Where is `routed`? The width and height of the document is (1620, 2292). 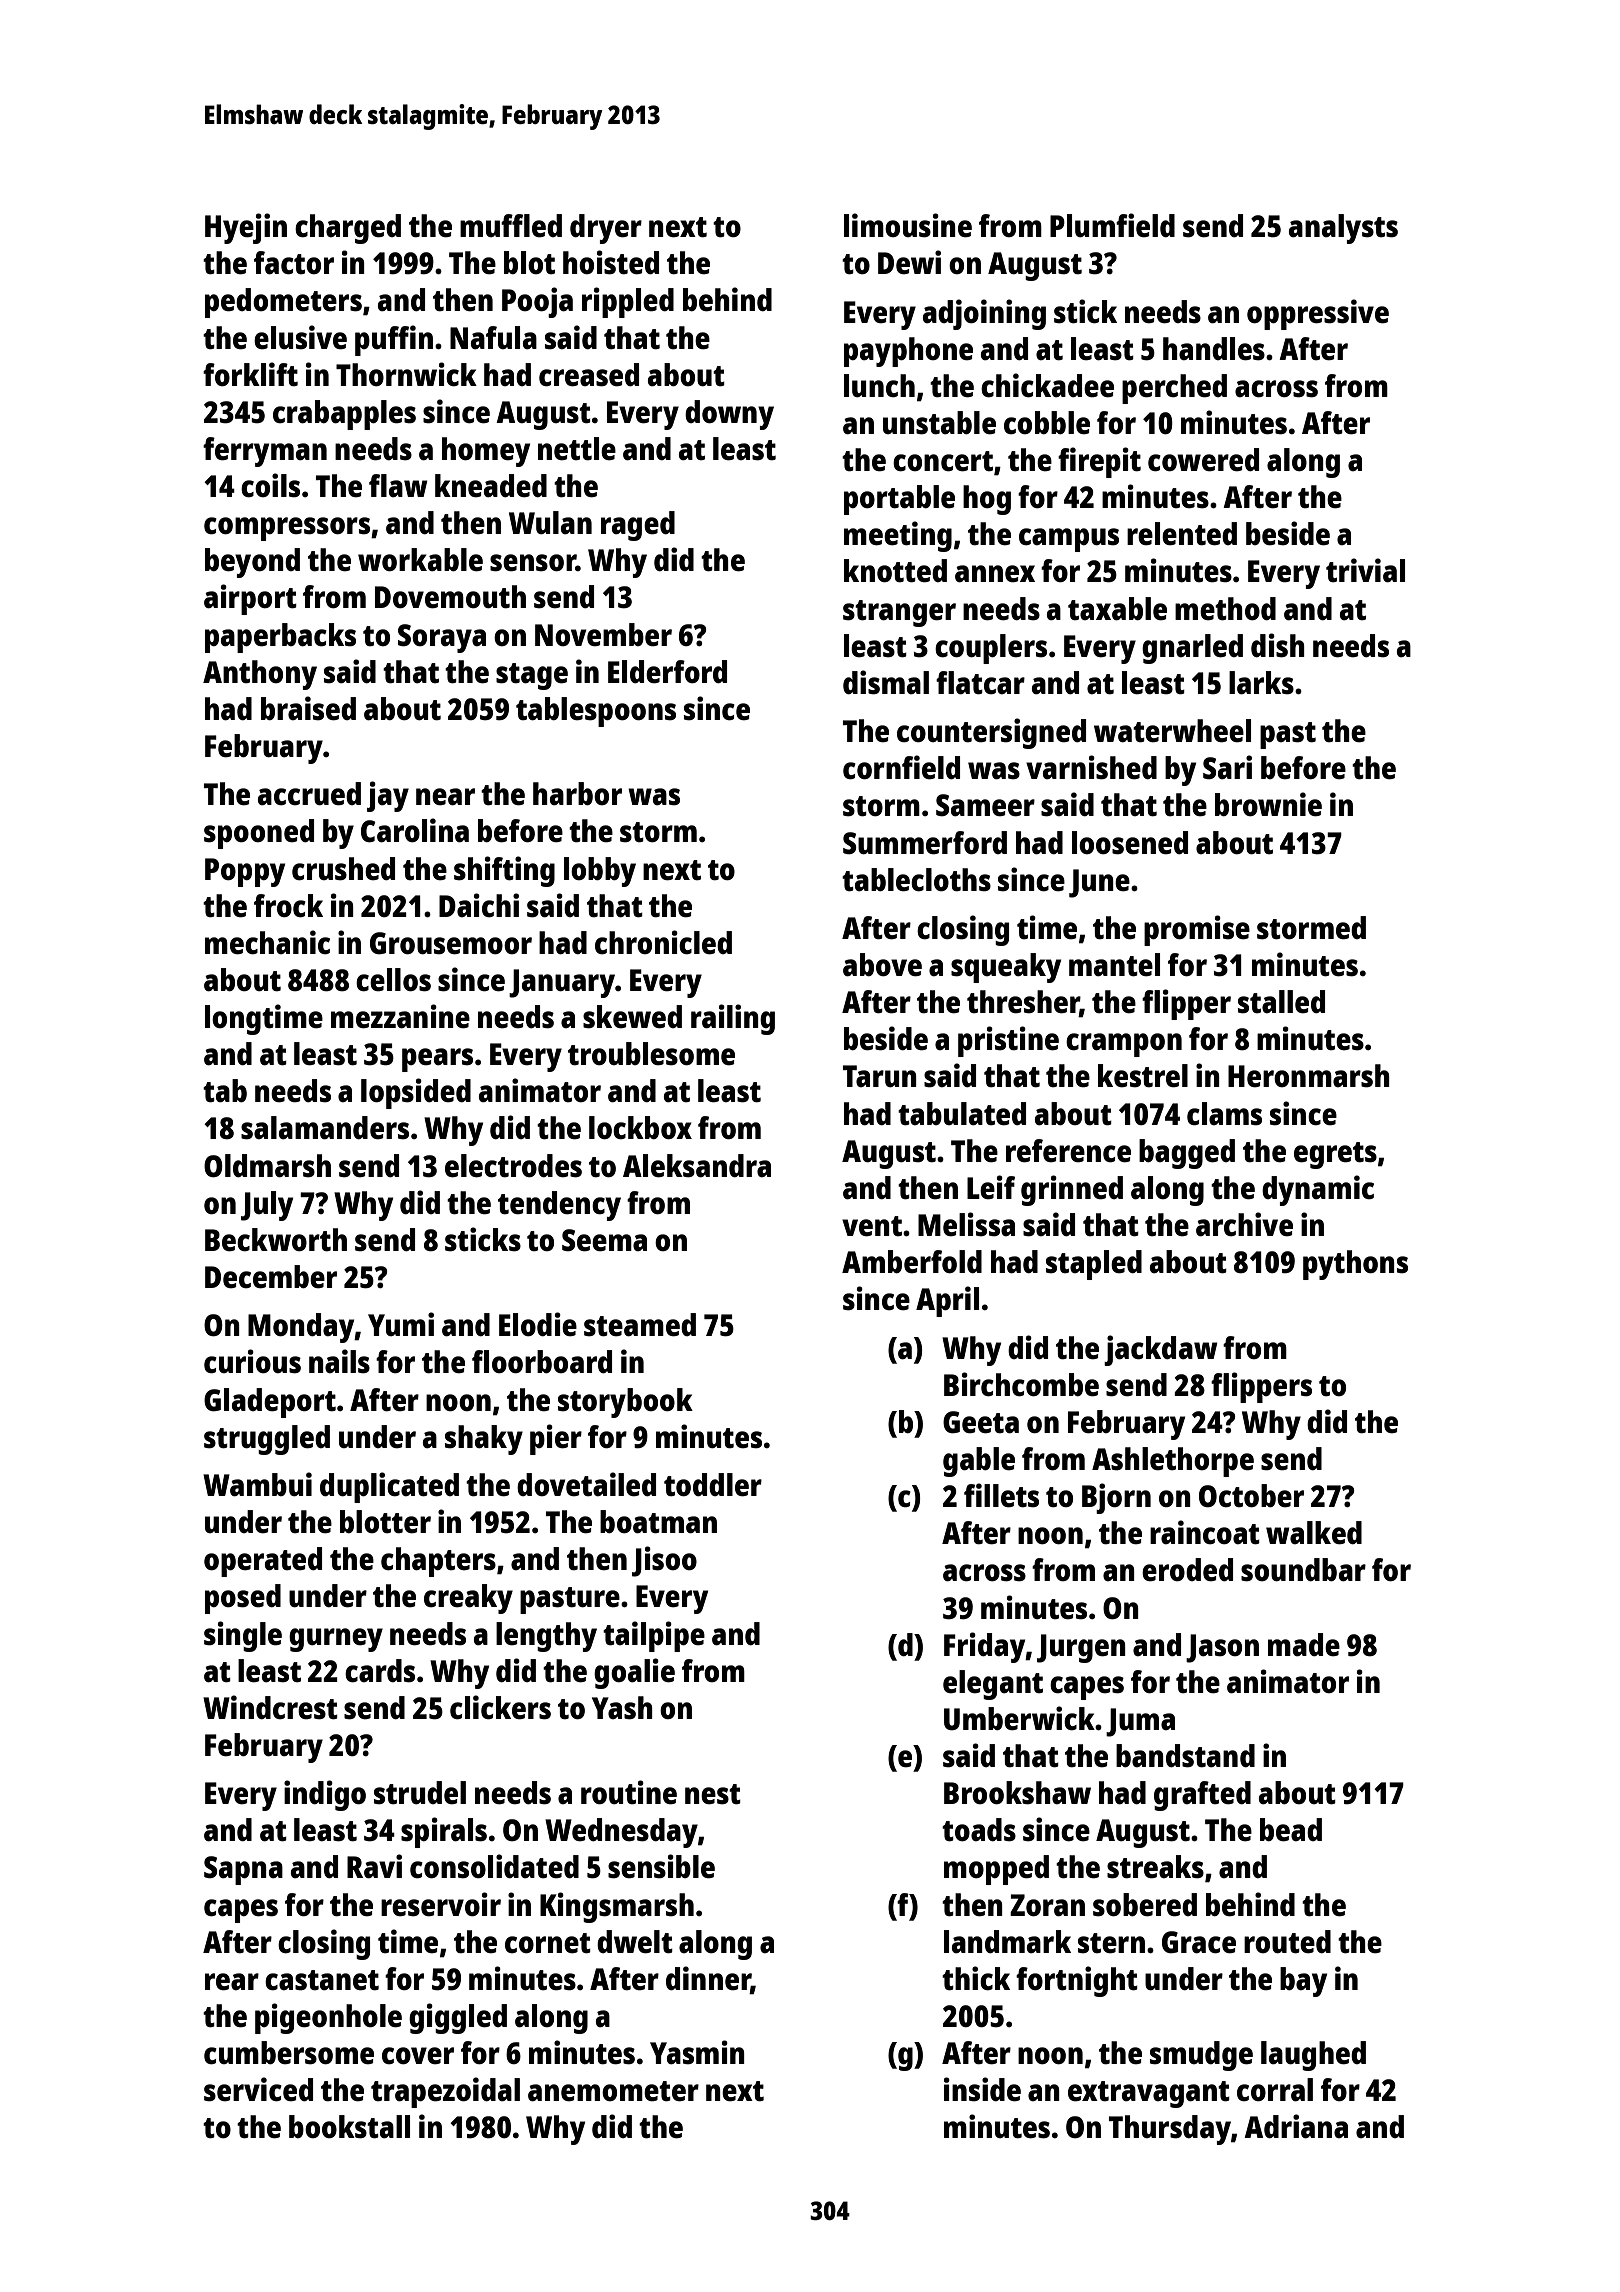
routed is located at coordinates (1287, 1941).
